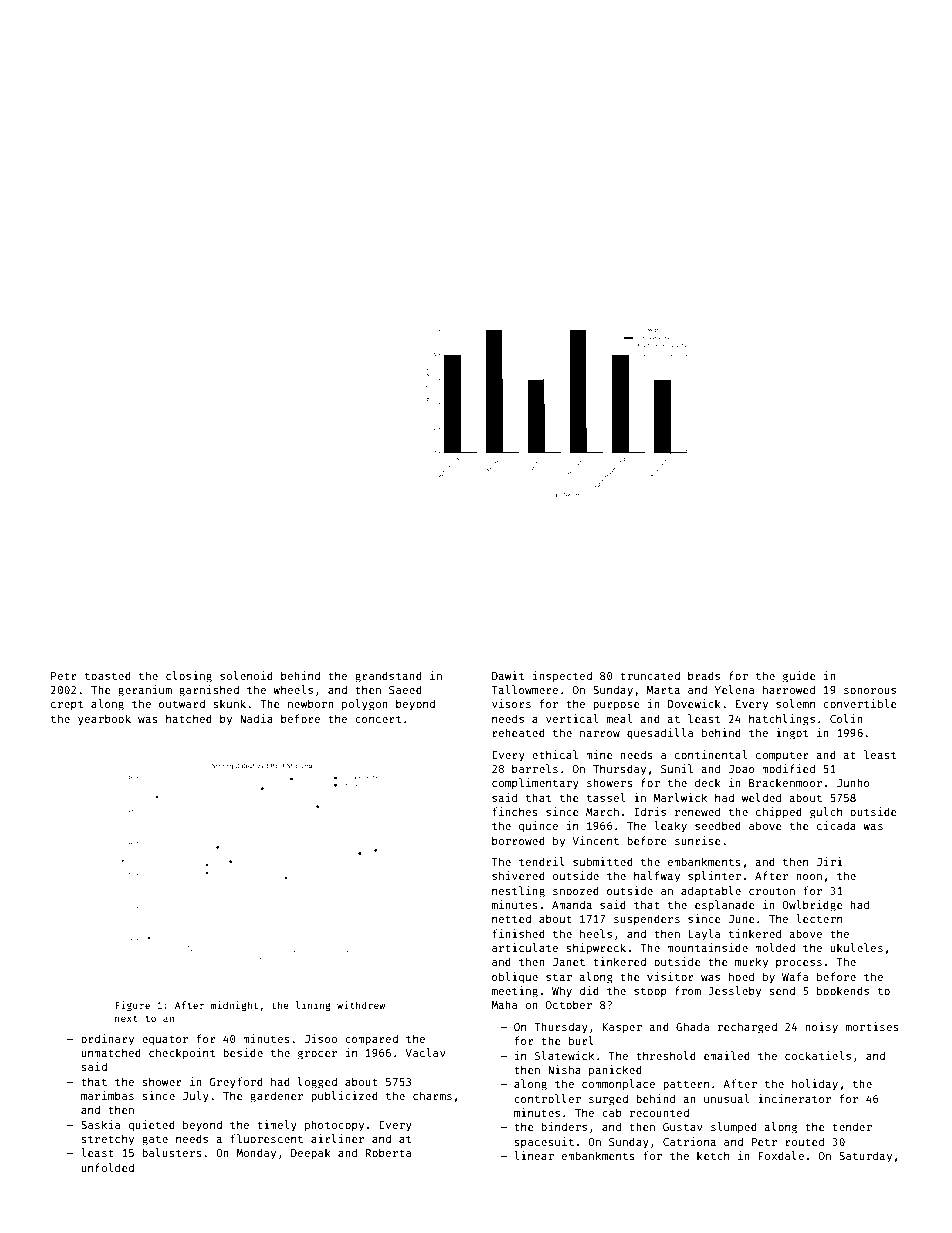  Describe the element at coordinates (107, 1167) in the screenshot. I see `unfolded` at that location.
